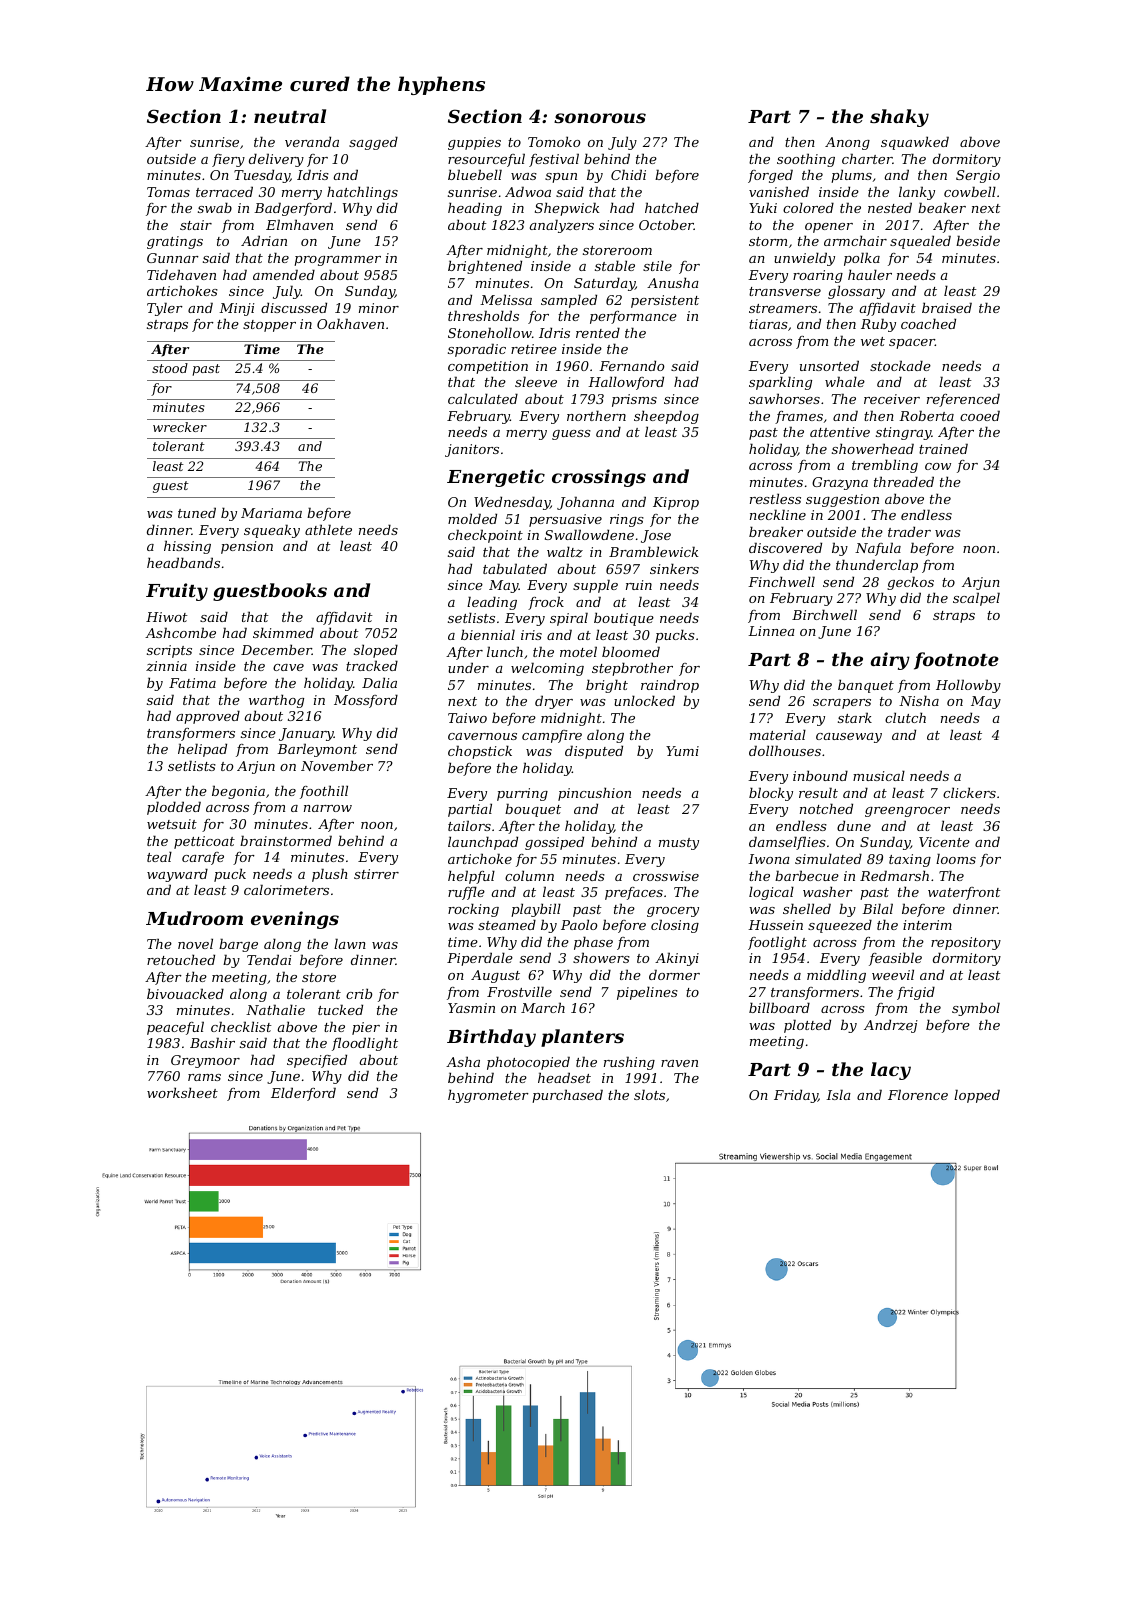  I want to click on Barleymont, so click(317, 750).
